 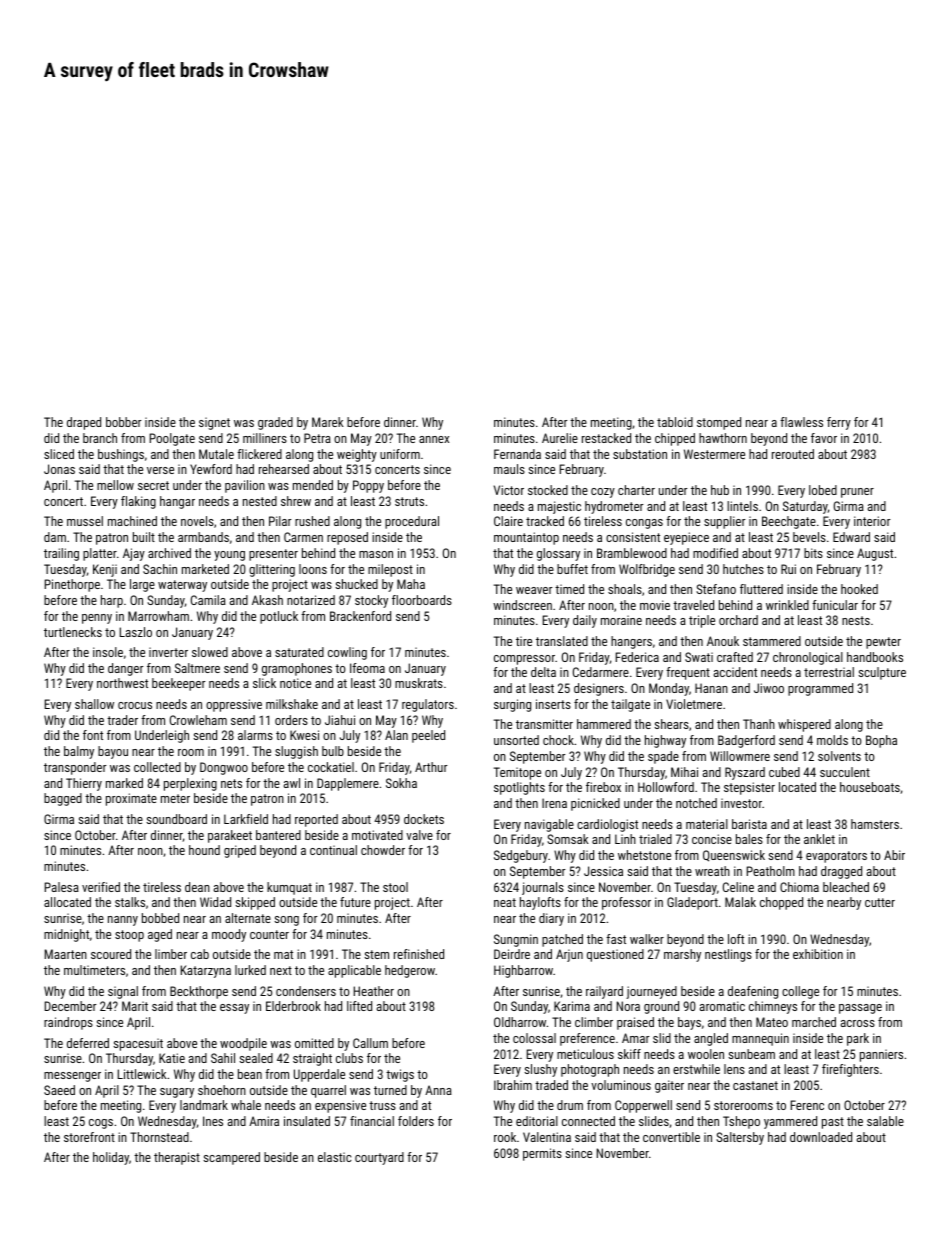 I want to click on Queenswick, so click(x=734, y=856).
